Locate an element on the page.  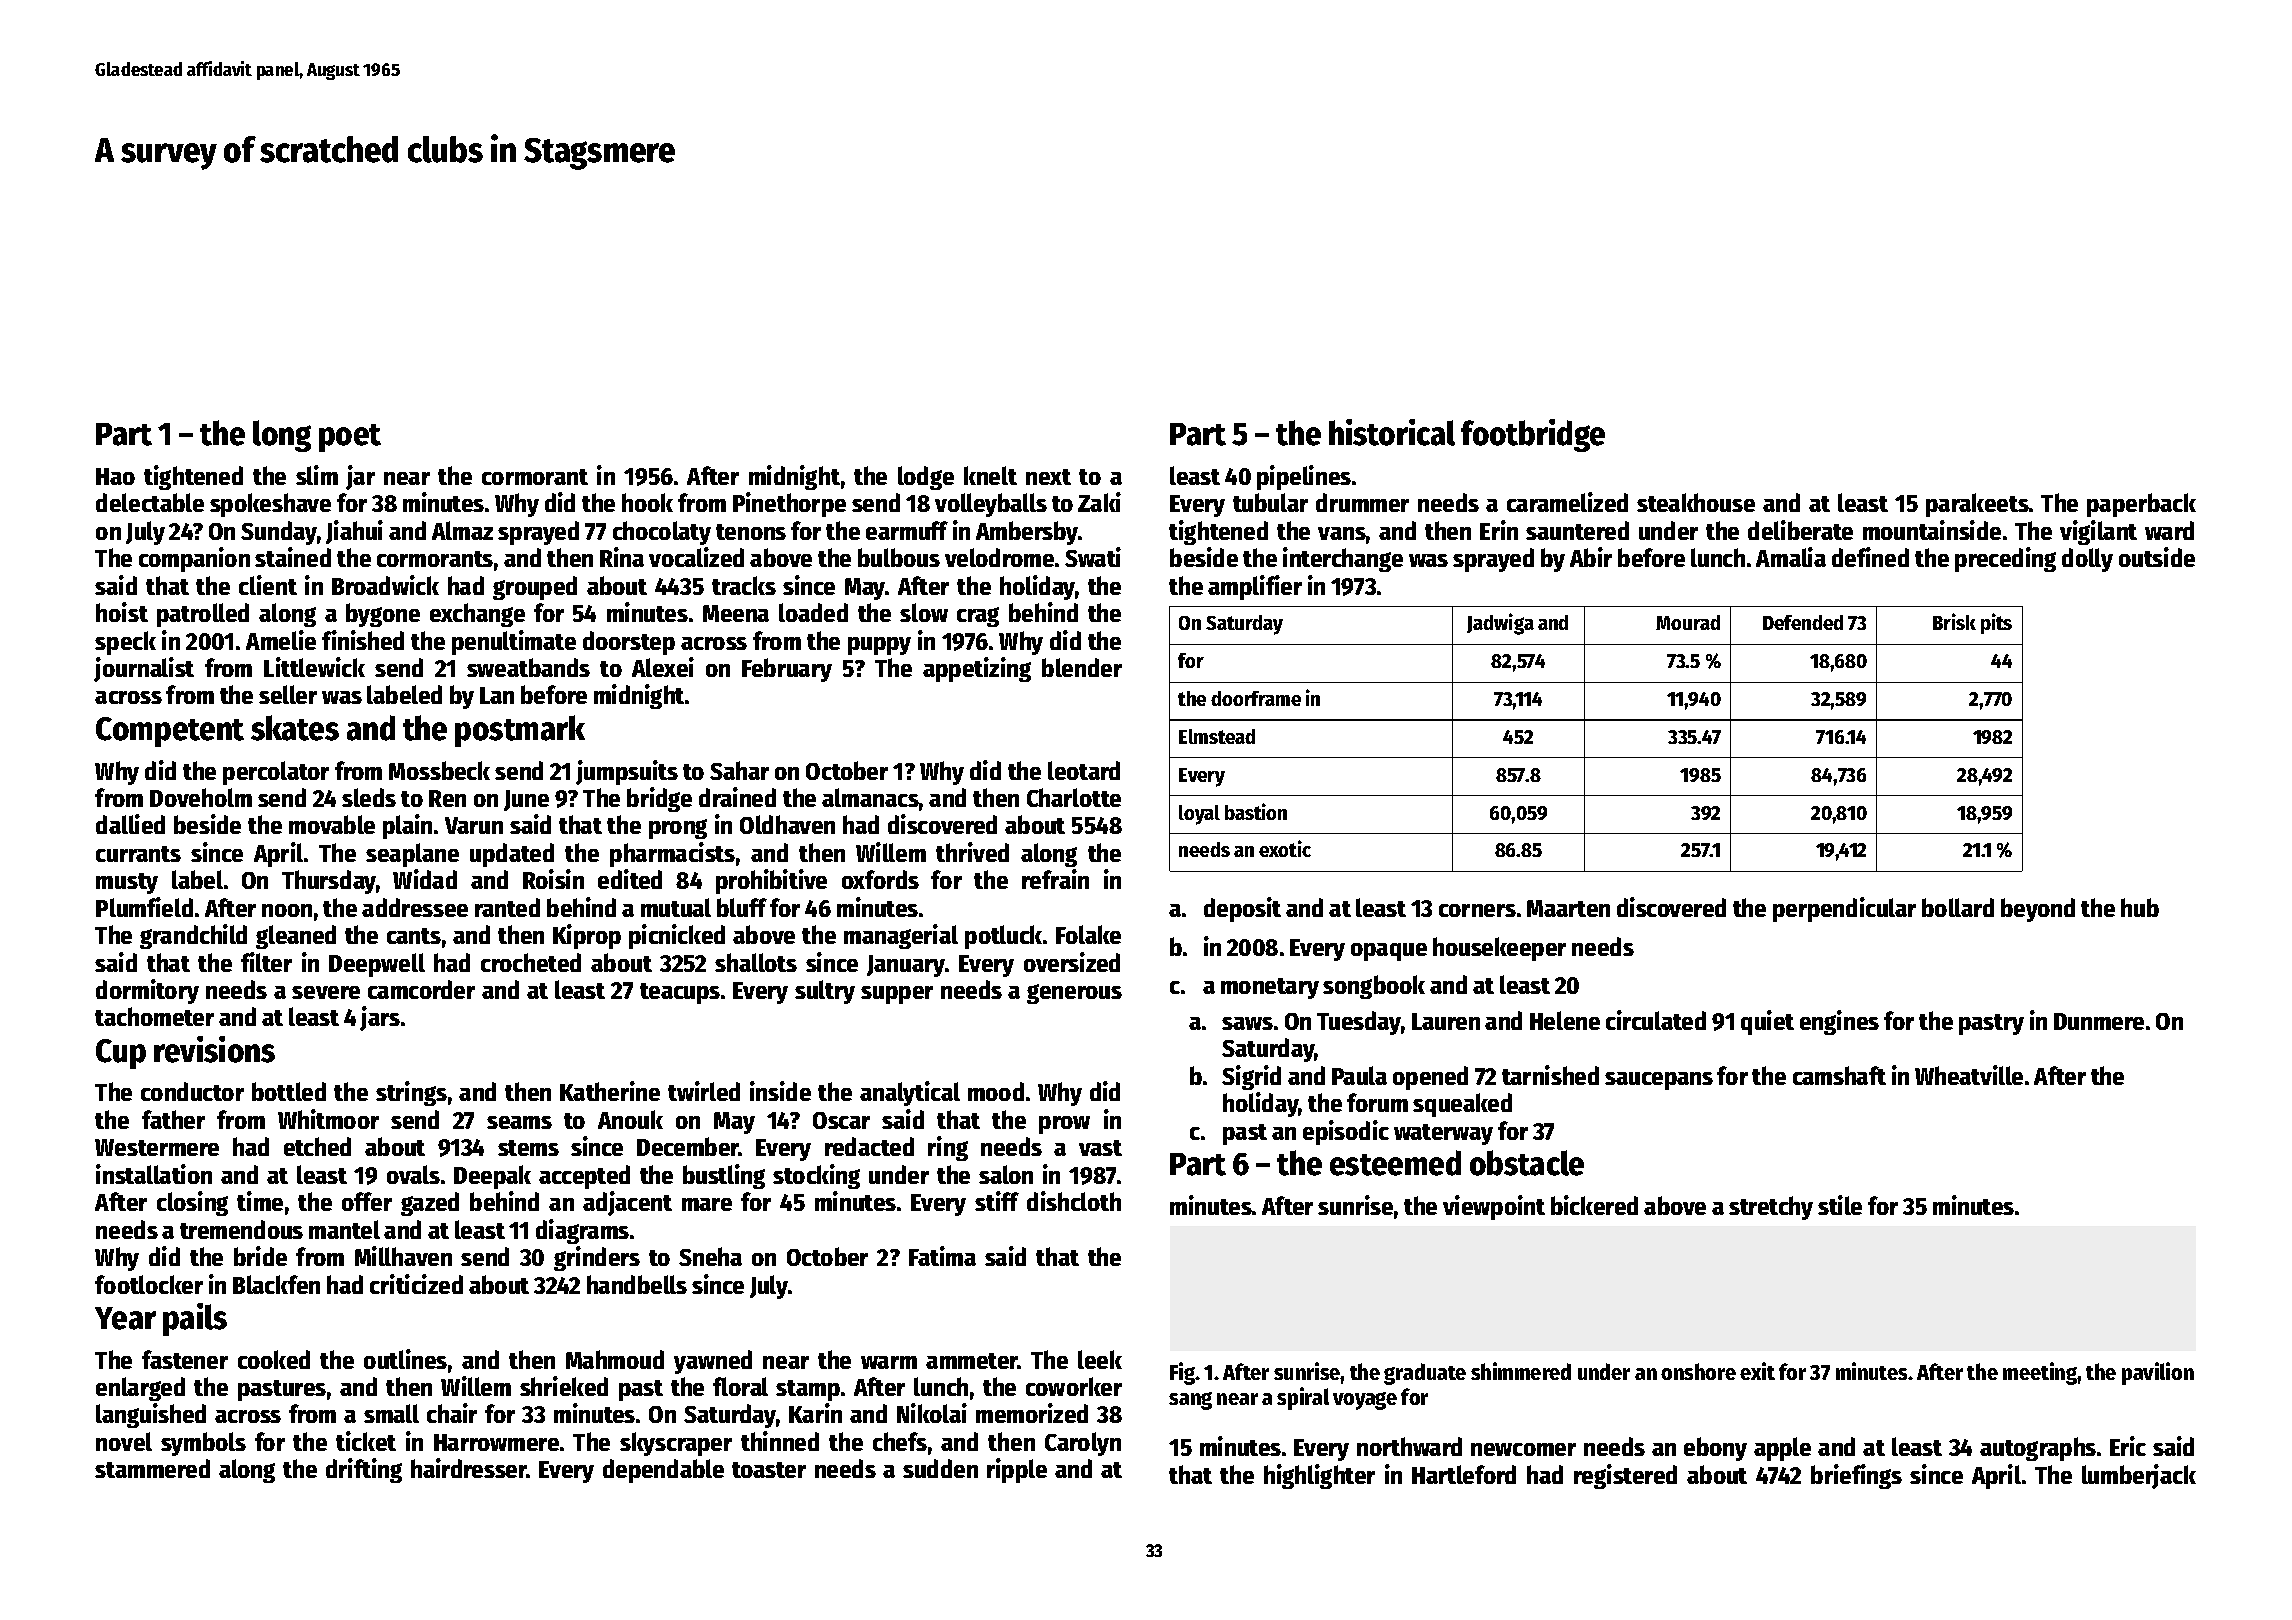
squeaked is located at coordinates (1462, 1105).
